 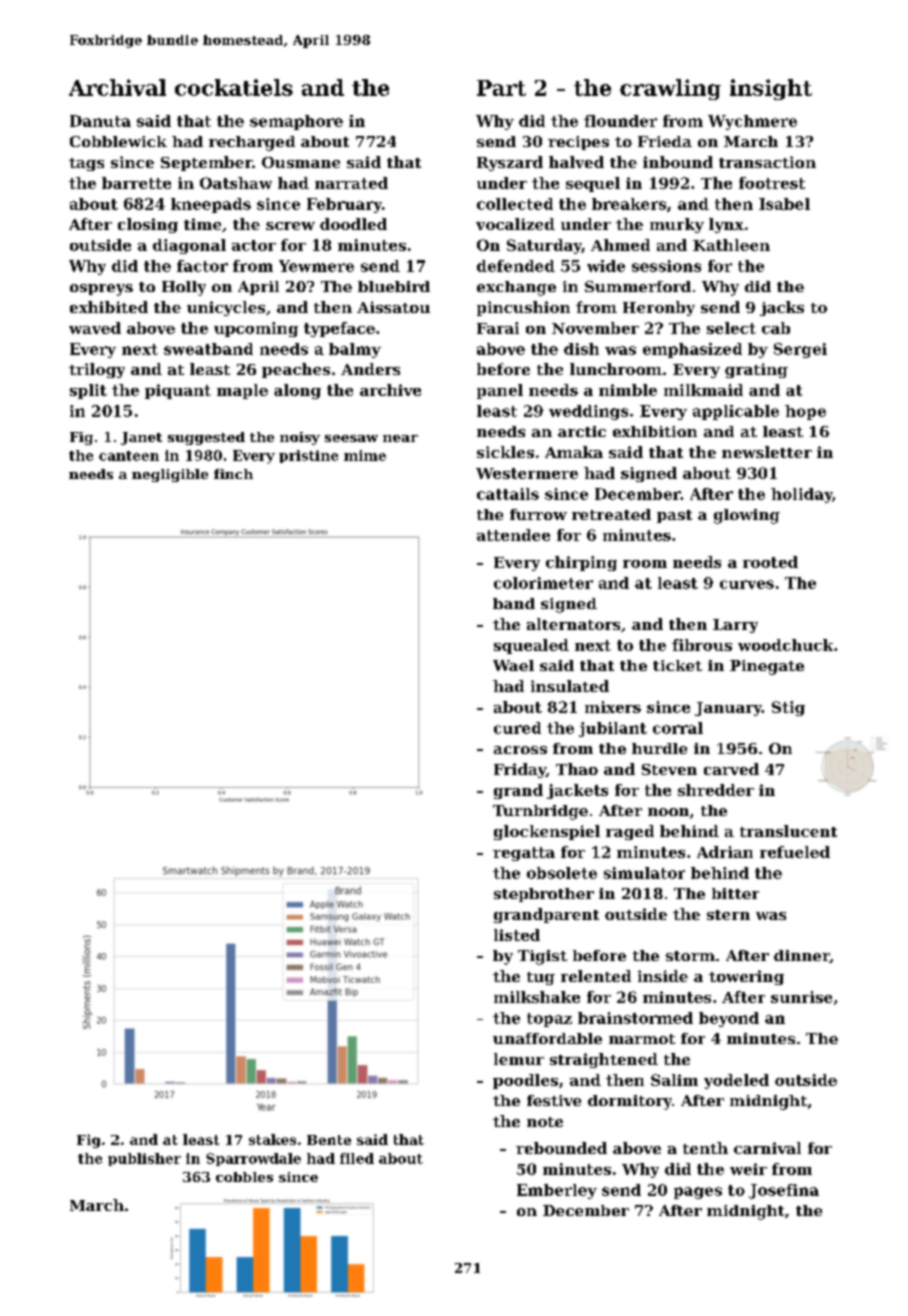 I want to click on time, so click(x=202, y=224).
